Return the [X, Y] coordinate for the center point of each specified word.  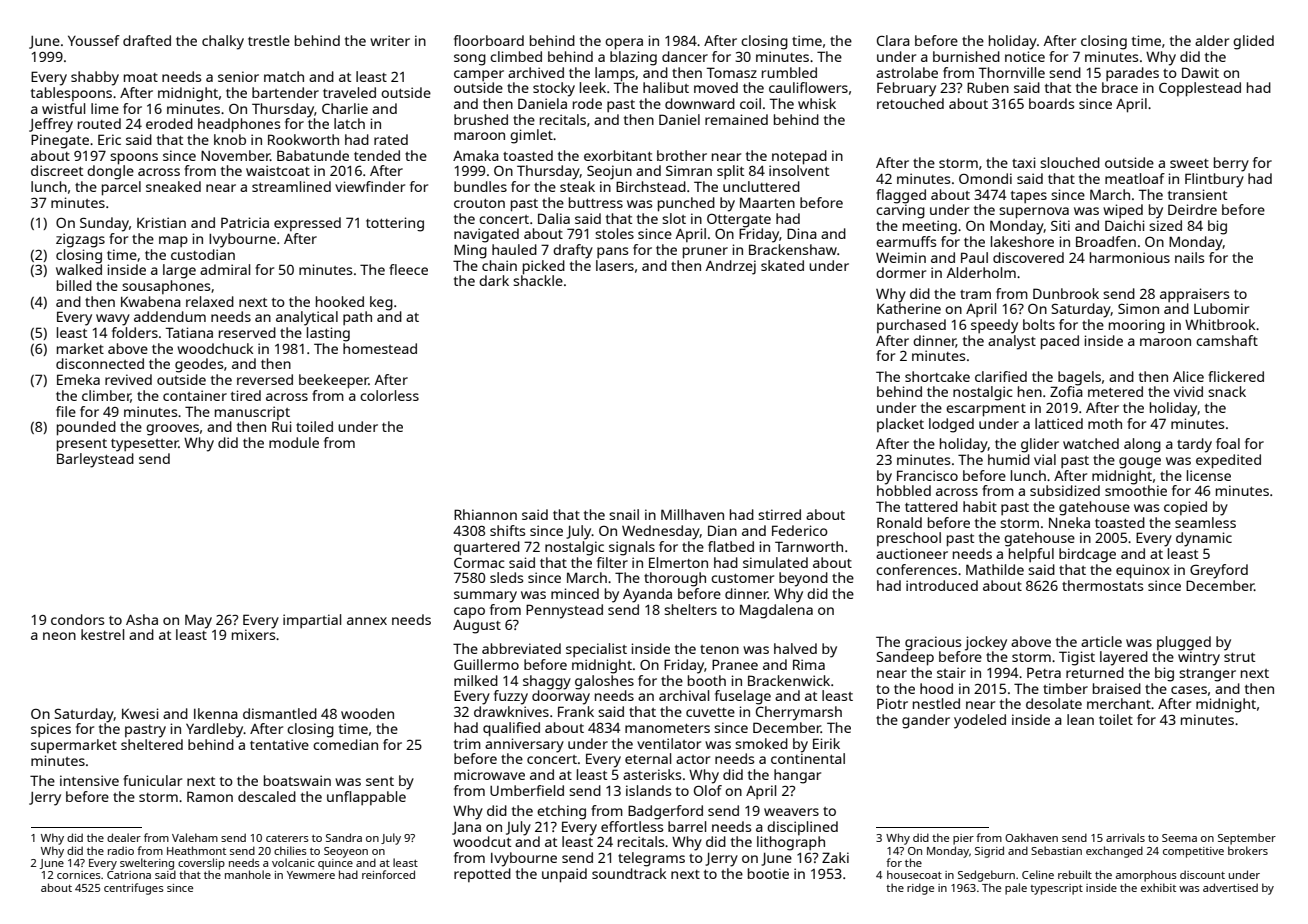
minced [575, 593]
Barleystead [95, 460]
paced [1060, 342]
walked [79, 269]
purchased [911, 326]
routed [99, 123]
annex [367, 621]
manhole [248, 874]
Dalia [554, 218]
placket [900, 425]
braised [1117, 688]
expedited [1228, 461]
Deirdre [1192, 209]
